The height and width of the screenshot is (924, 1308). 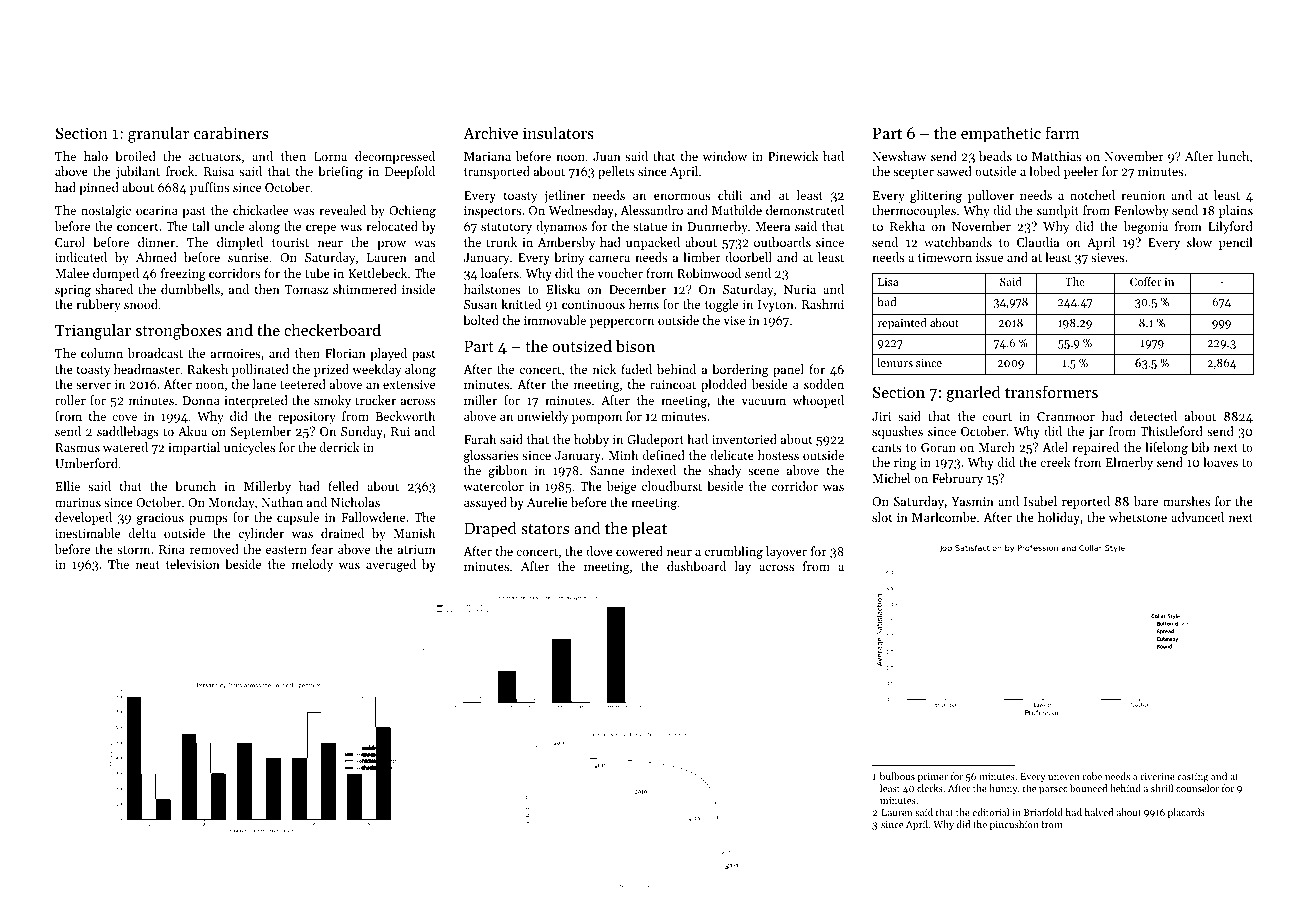 What do you see at coordinates (1220, 462) in the screenshot?
I see `loaves` at bounding box center [1220, 462].
